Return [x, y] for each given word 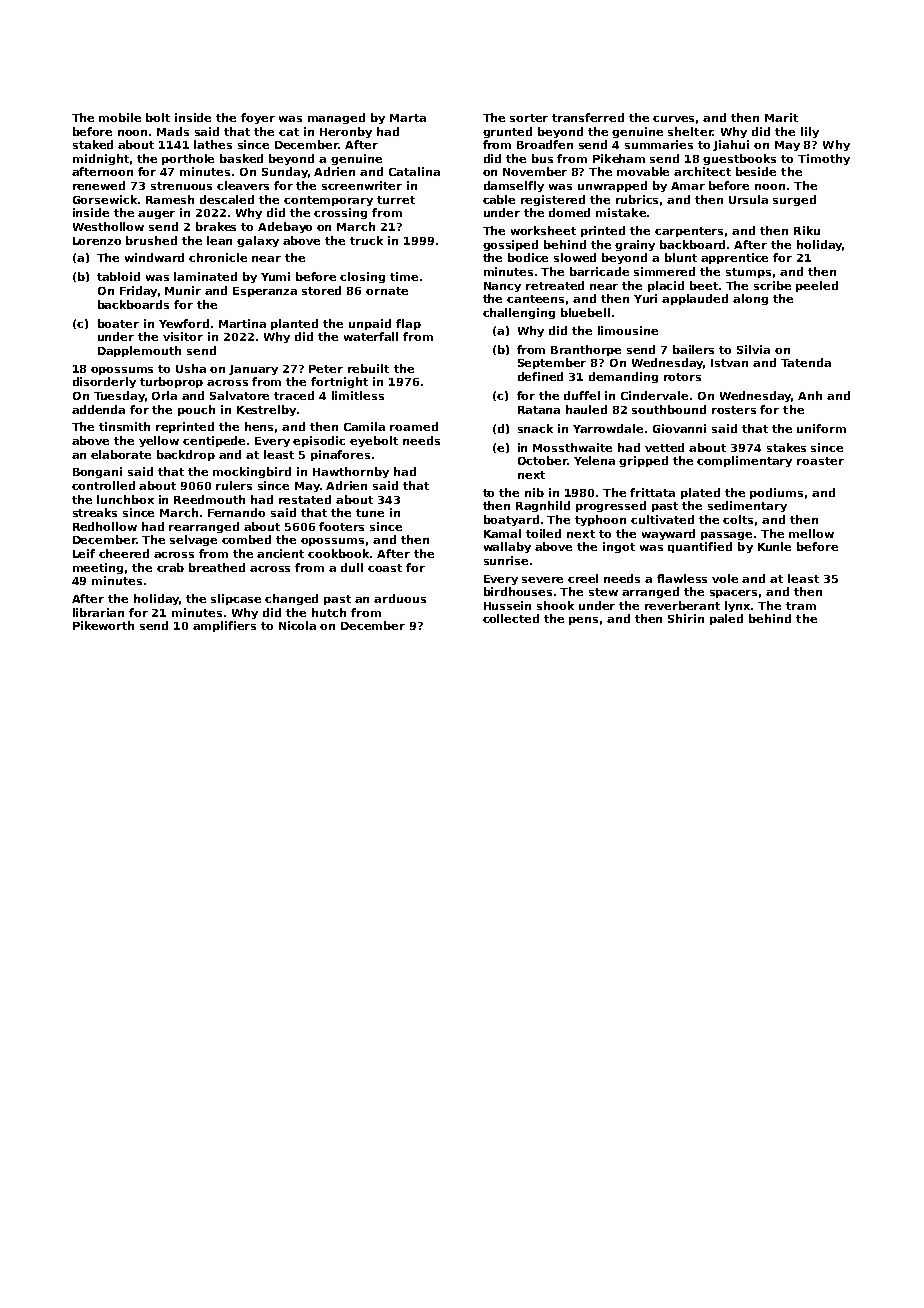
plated [700, 493]
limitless [358, 395]
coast [385, 568]
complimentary [744, 461]
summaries [659, 144]
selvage [193, 540]
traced [294, 395]
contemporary [328, 201]
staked [93, 144]
